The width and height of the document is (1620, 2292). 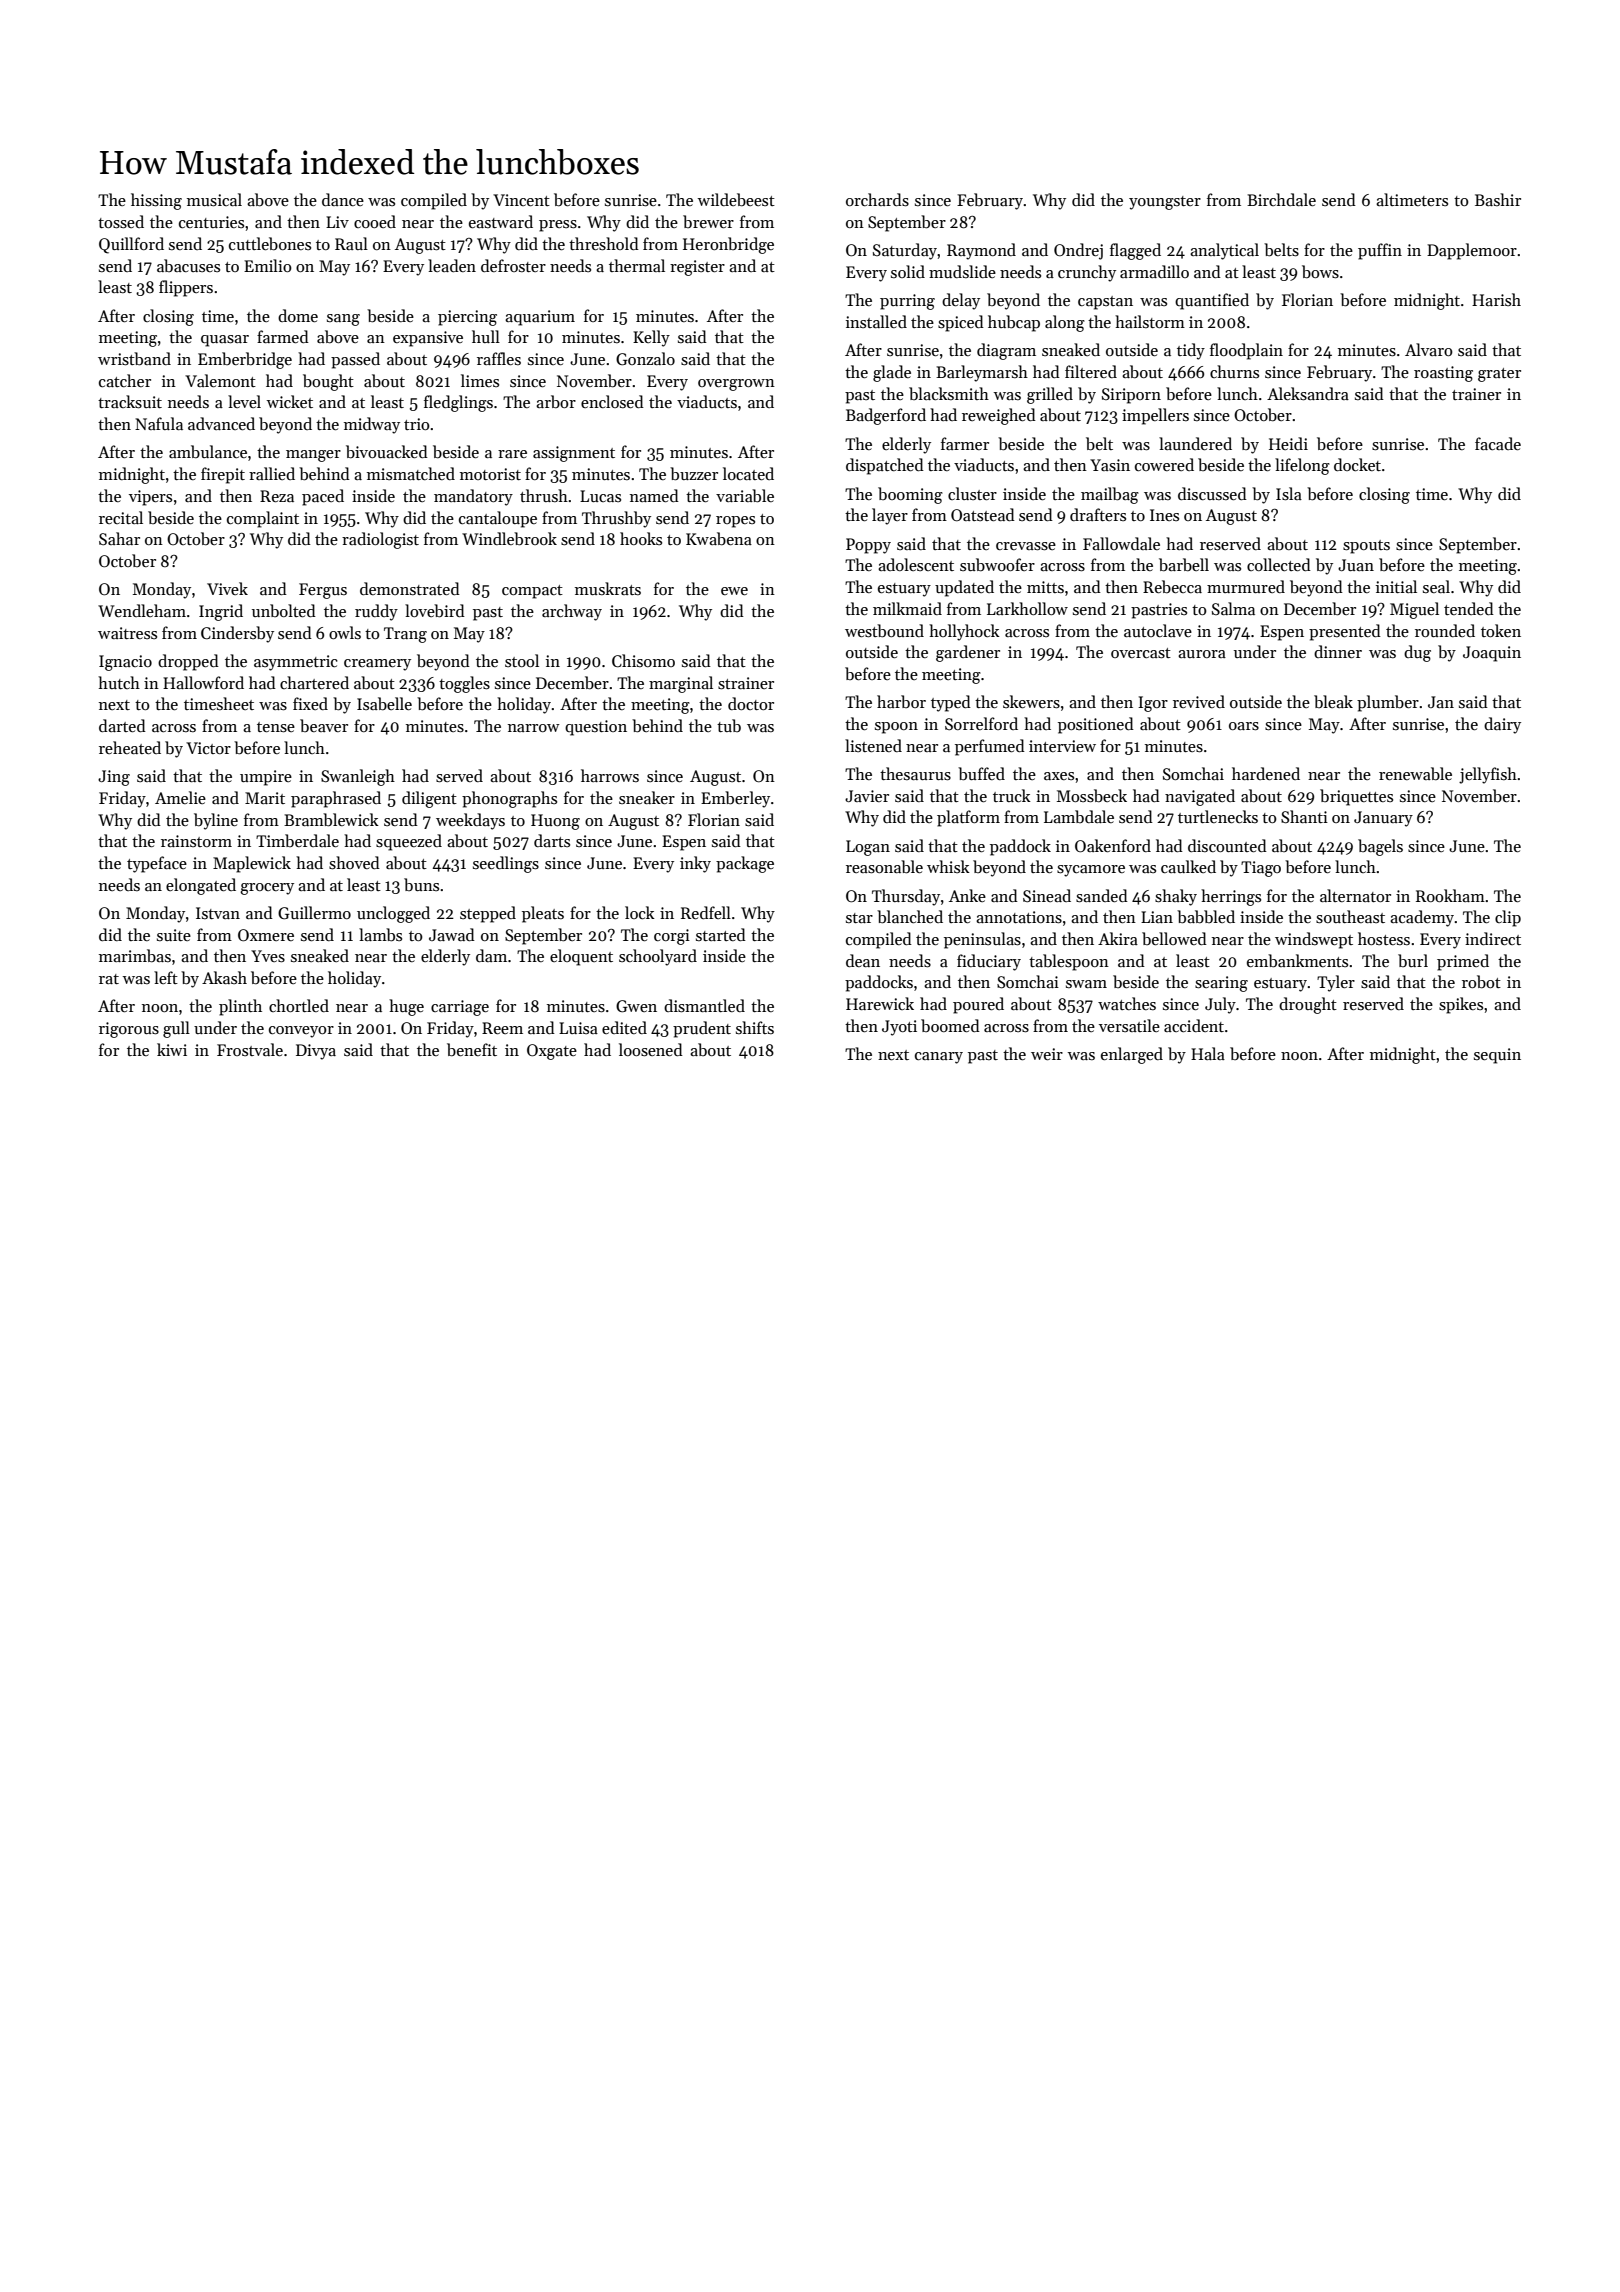 I want to click on darted, so click(x=122, y=725).
